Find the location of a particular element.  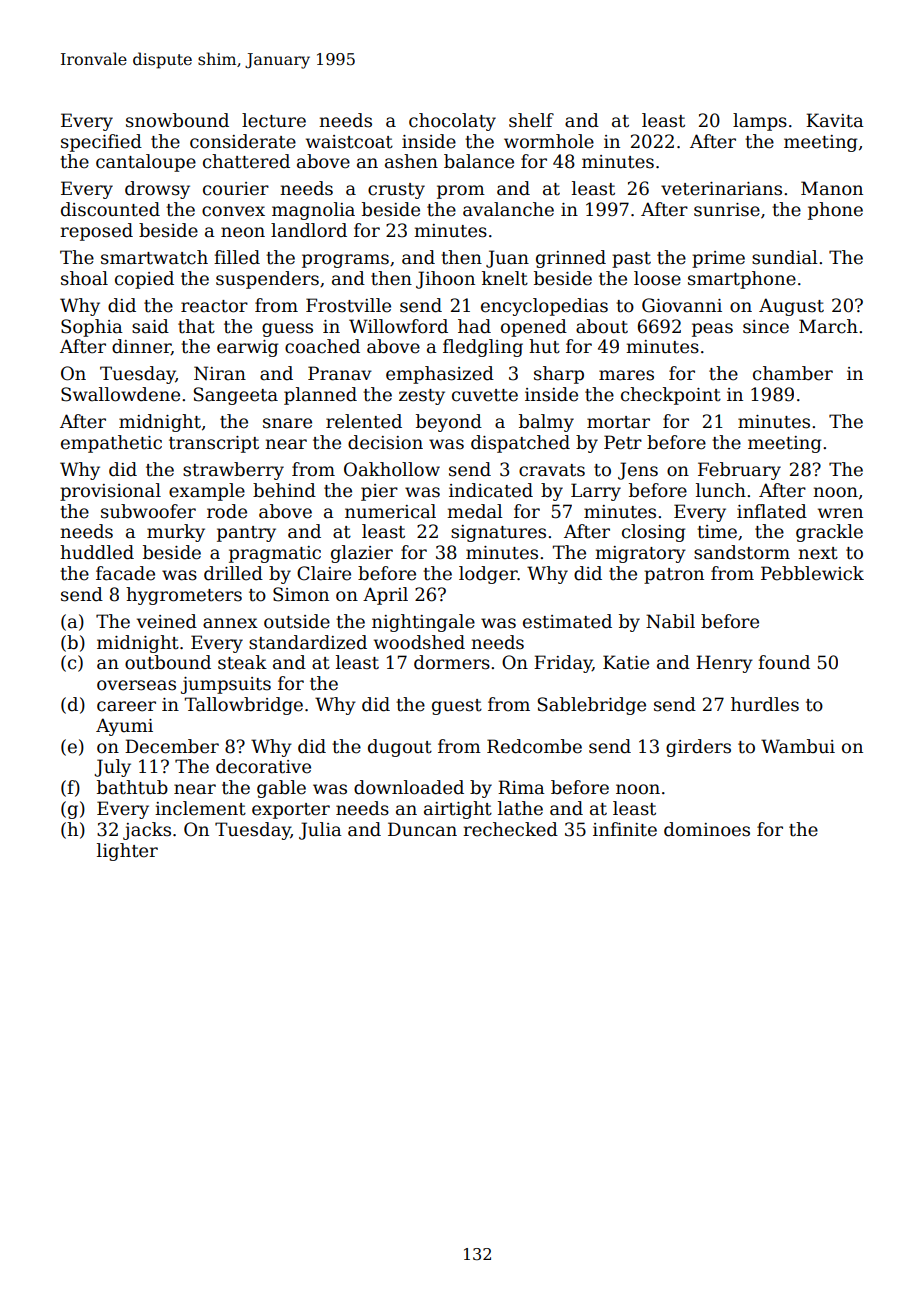

Sophia is located at coordinates (92, 328).
